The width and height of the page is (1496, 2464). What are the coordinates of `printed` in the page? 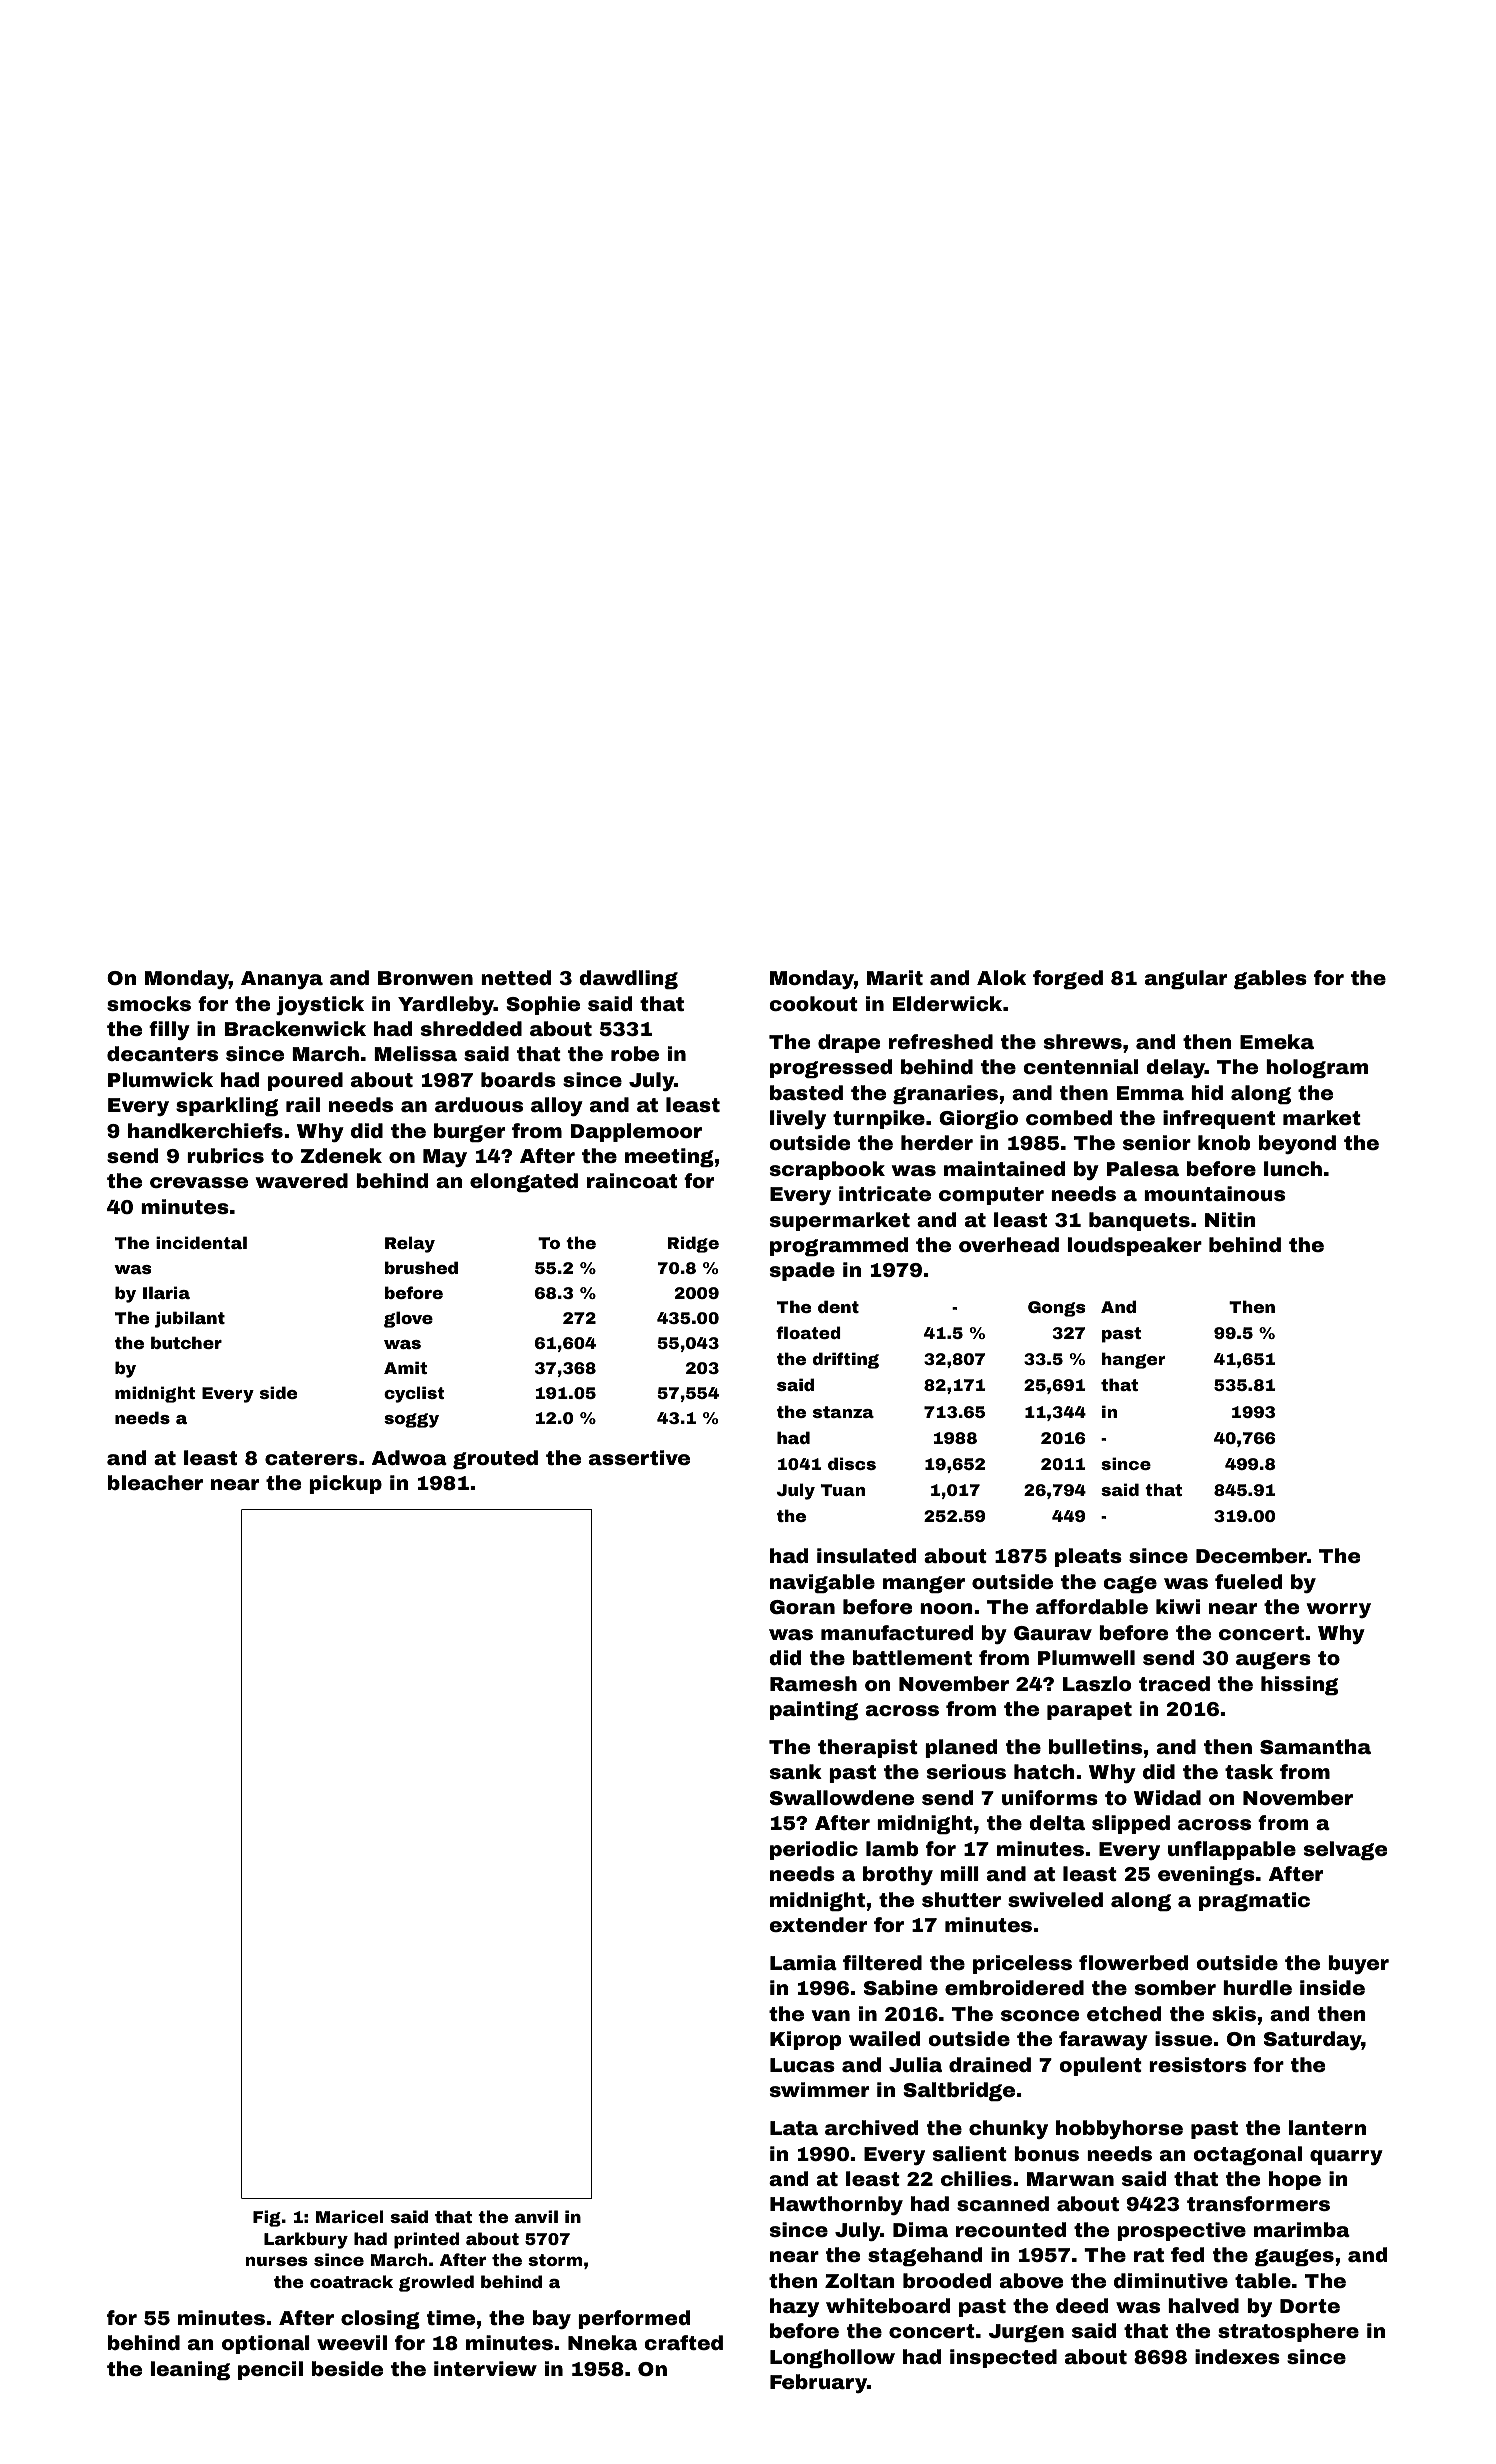 It's located at (426, 2240).
